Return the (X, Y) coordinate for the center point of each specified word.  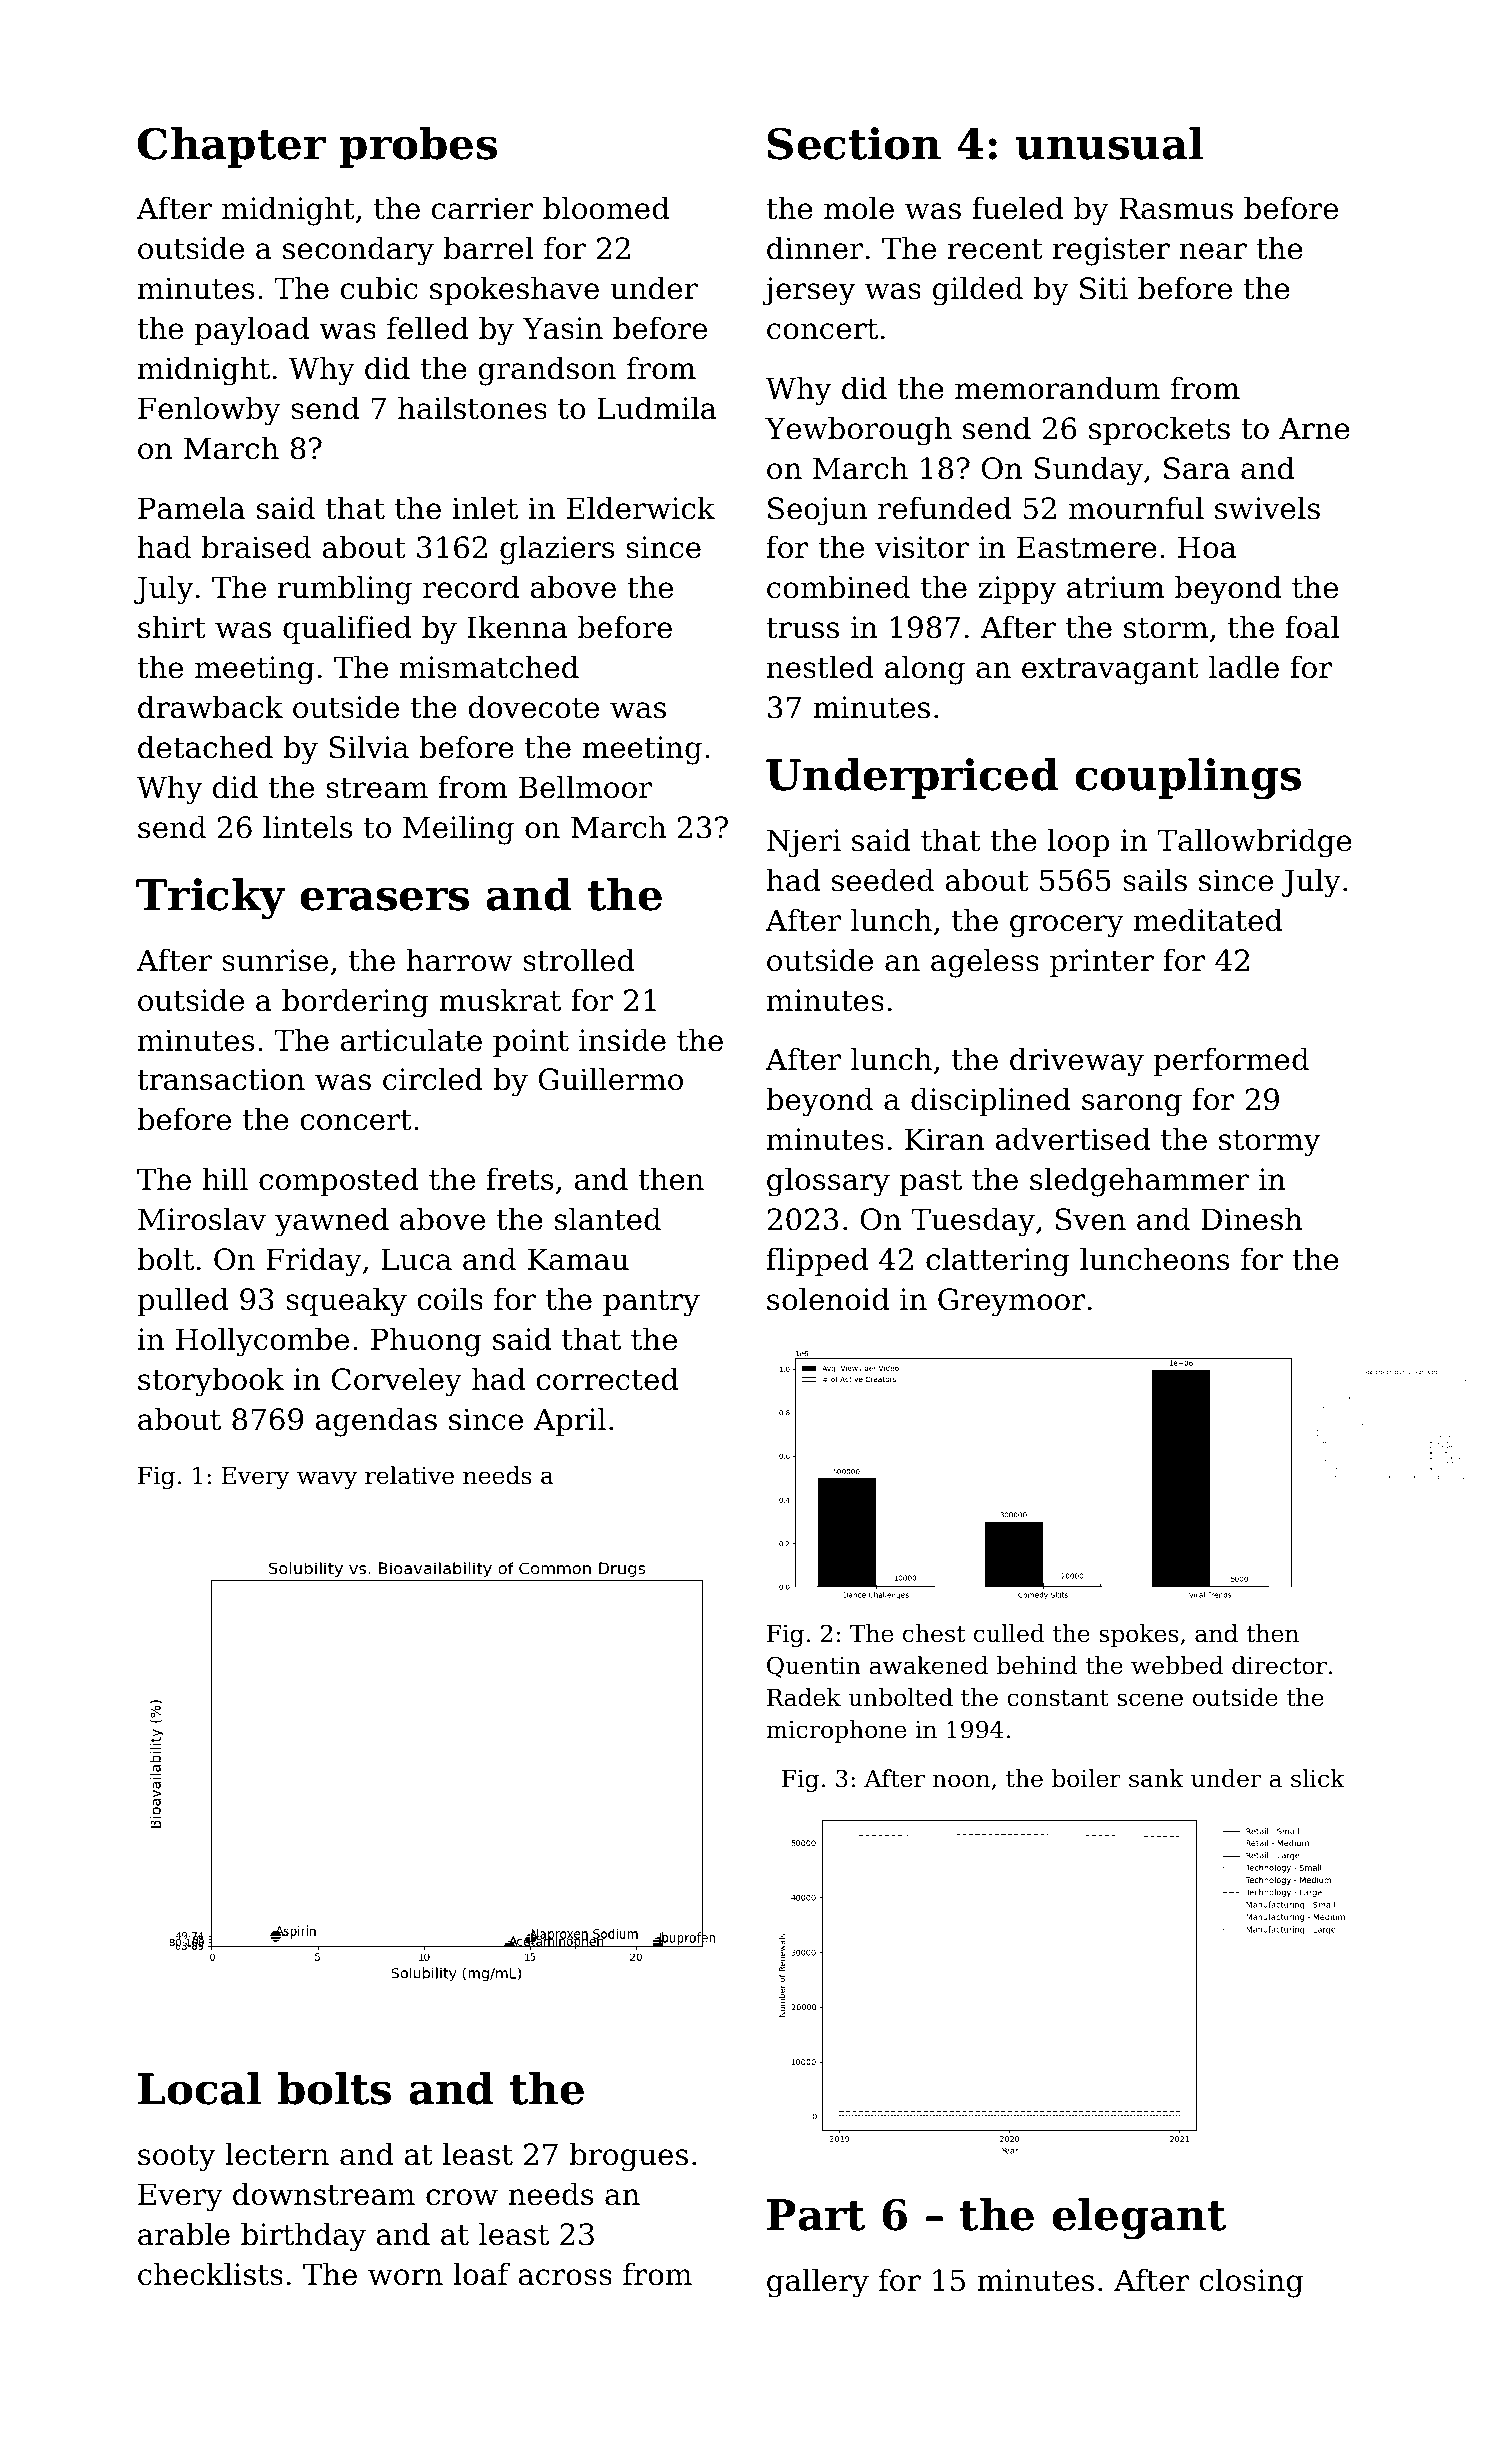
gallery (818, 2283)
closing (1251, 2283)
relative (409, 1475)
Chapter (232, 147)
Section (854, 143)
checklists (210, 2274)
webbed (1177, 1665)
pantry (651, 1303)
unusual (1109, 143)
